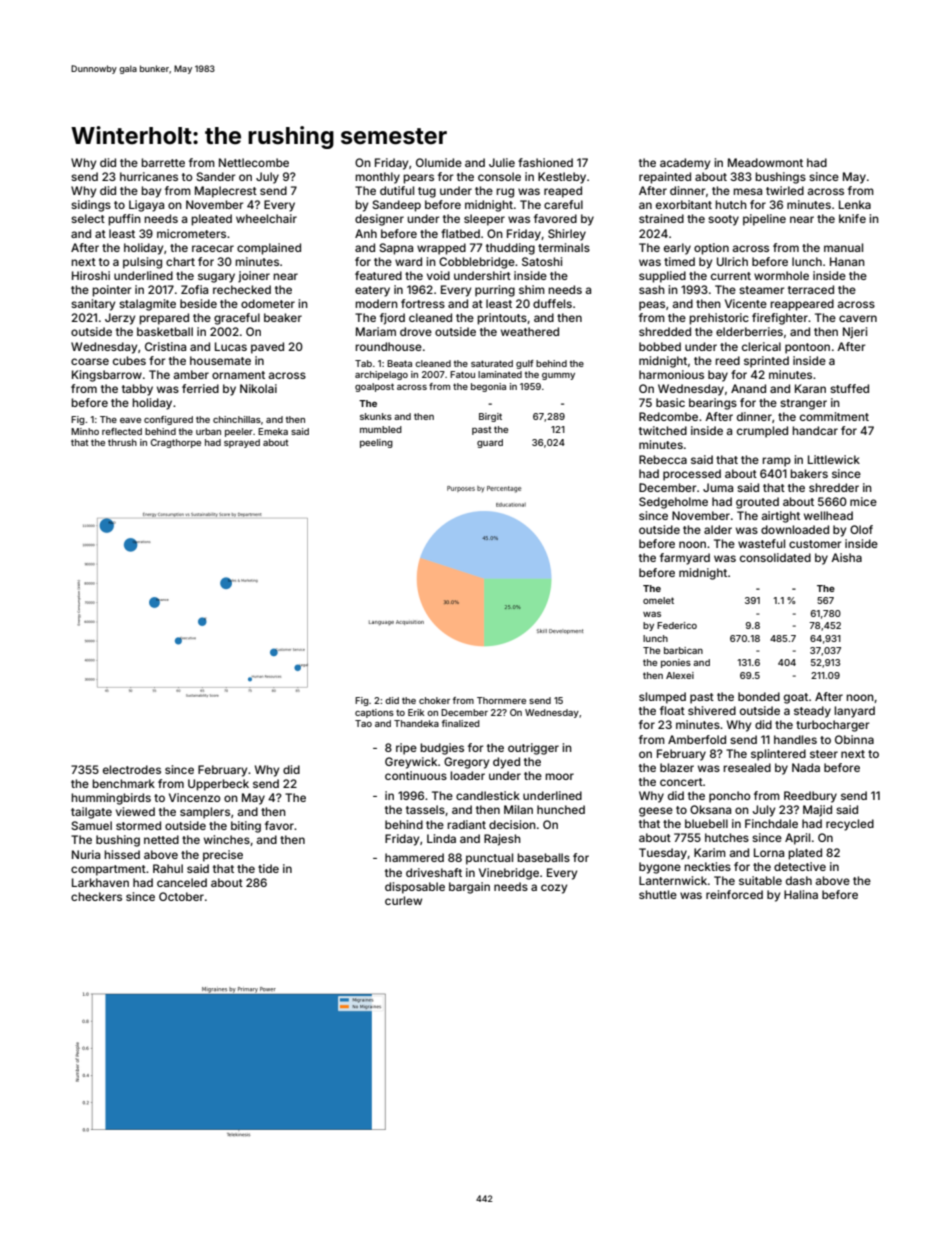  Describe the element at coordinates (381, 375) in the page. I see `archipelago` at that location.
